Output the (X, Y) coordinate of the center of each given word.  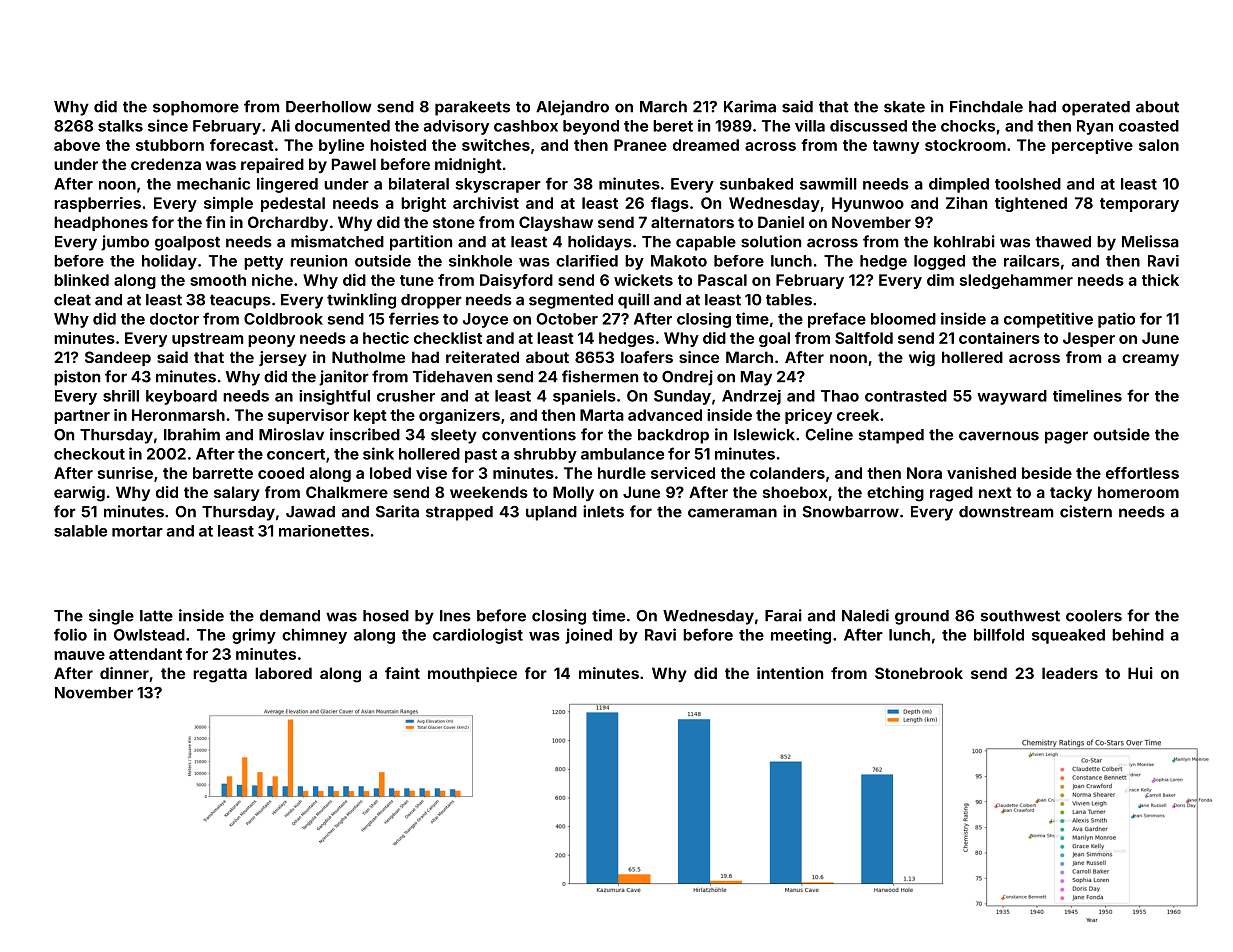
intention (790, 673)
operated (1096, 108)
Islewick (764, 434)
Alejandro (572, 108)
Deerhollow (329, 107)
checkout (89, 454)
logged (939, 262)
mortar (137, 531)
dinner (124, 673)
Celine (829, 434)
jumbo (125, 243)
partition (421, 243)
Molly (573, 493)
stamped (891, 436)
